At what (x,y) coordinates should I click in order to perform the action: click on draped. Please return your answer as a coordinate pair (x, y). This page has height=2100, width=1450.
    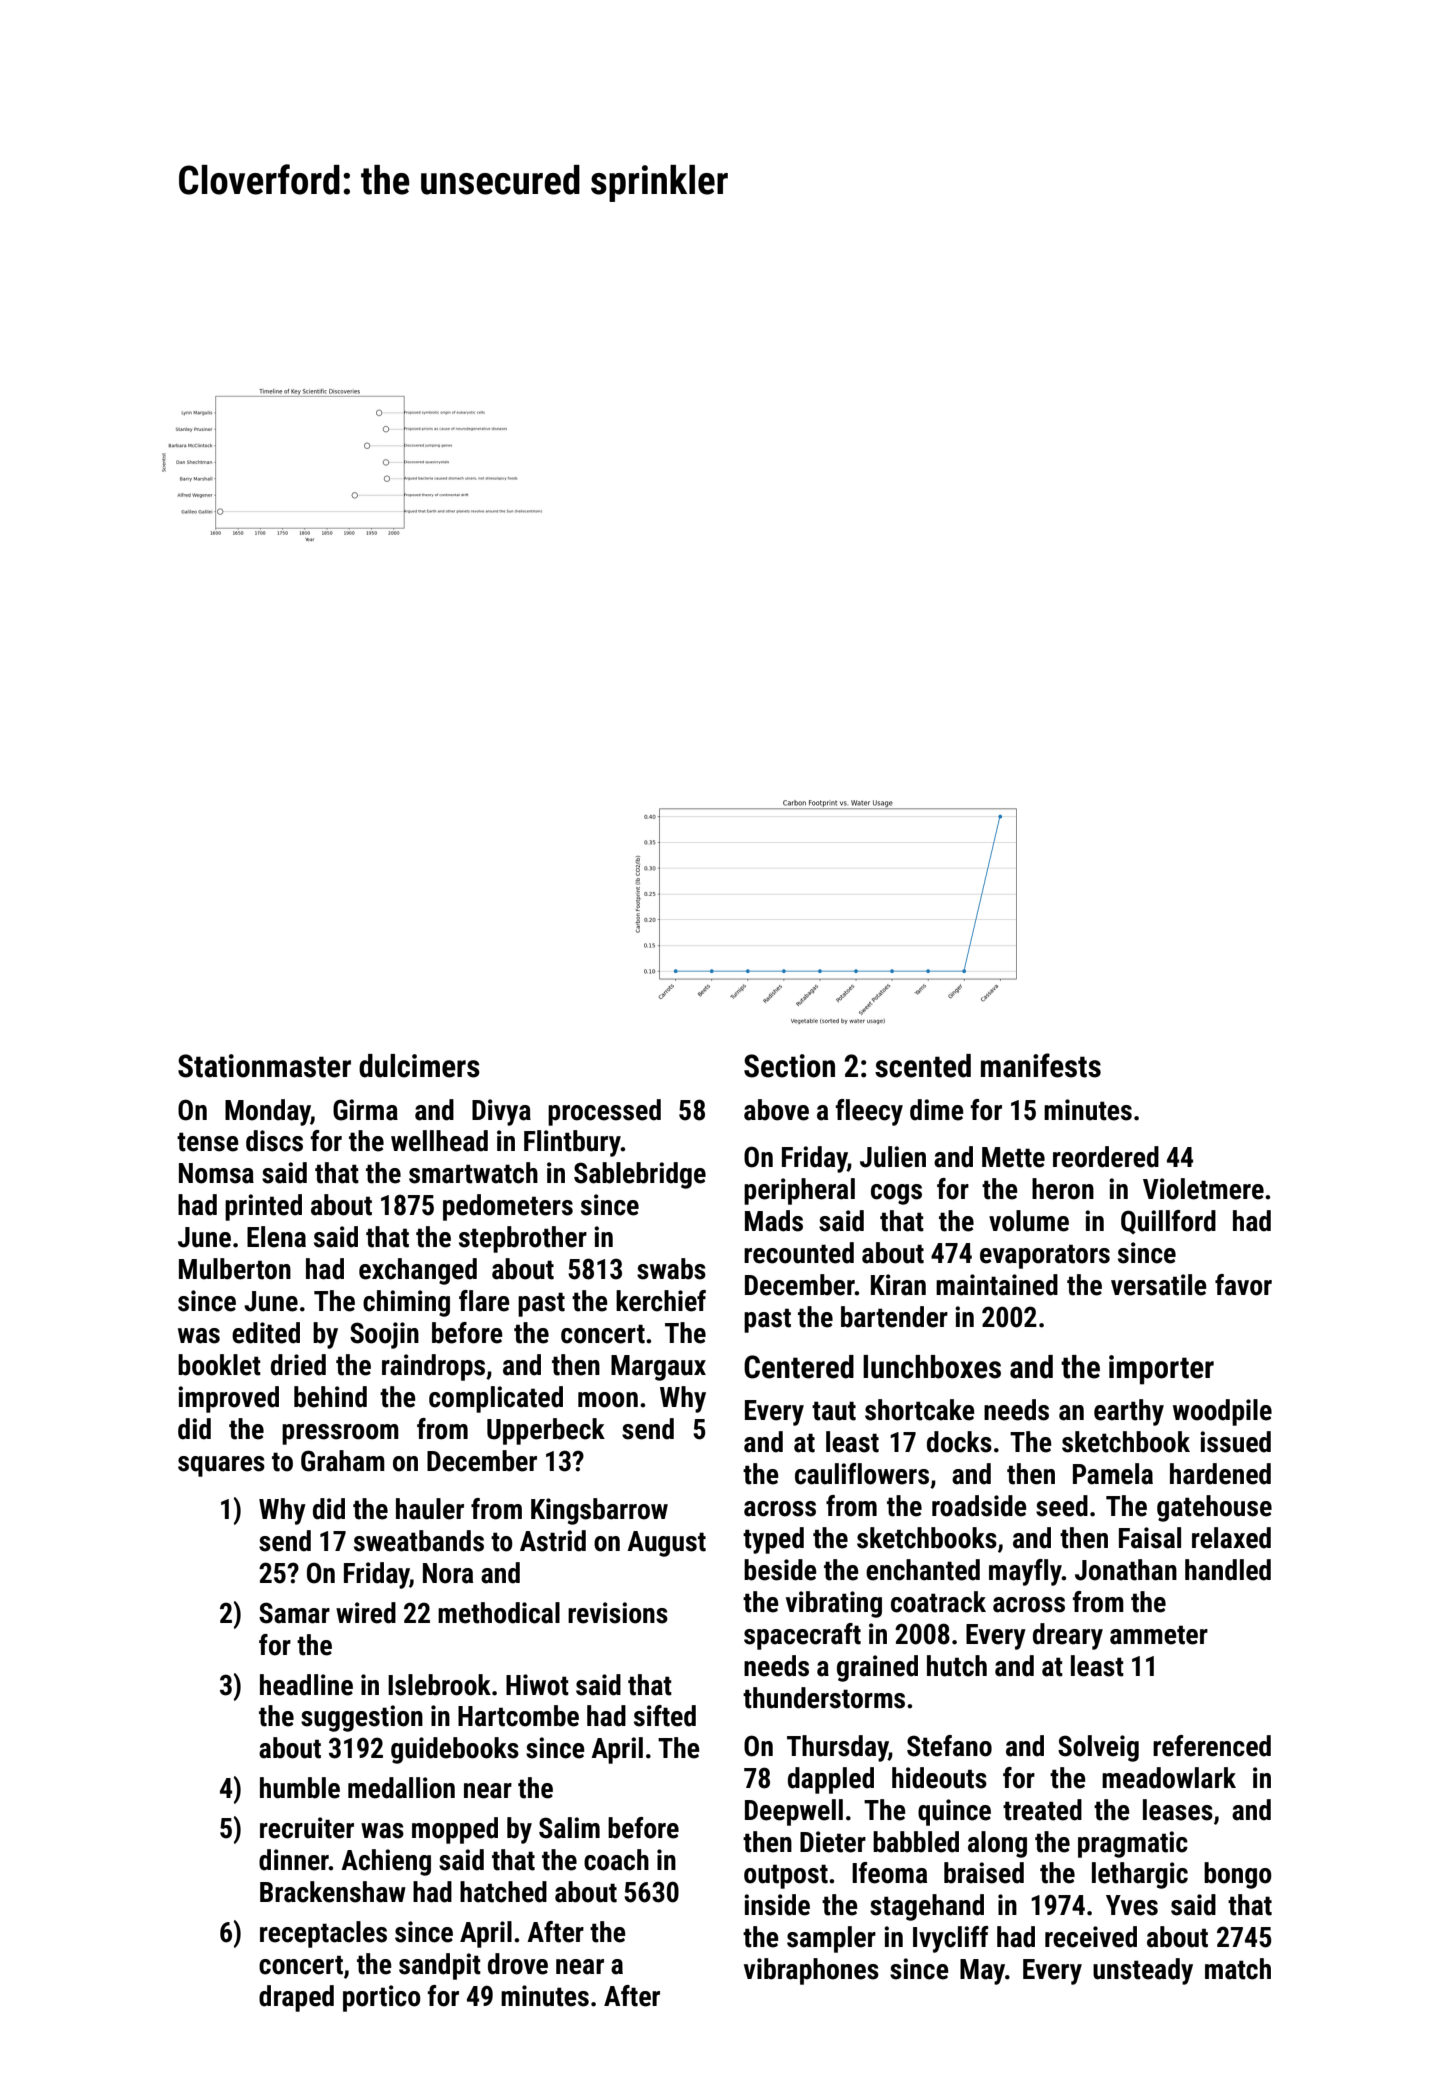
    Looking at the image, I should click on (296, 1998).
